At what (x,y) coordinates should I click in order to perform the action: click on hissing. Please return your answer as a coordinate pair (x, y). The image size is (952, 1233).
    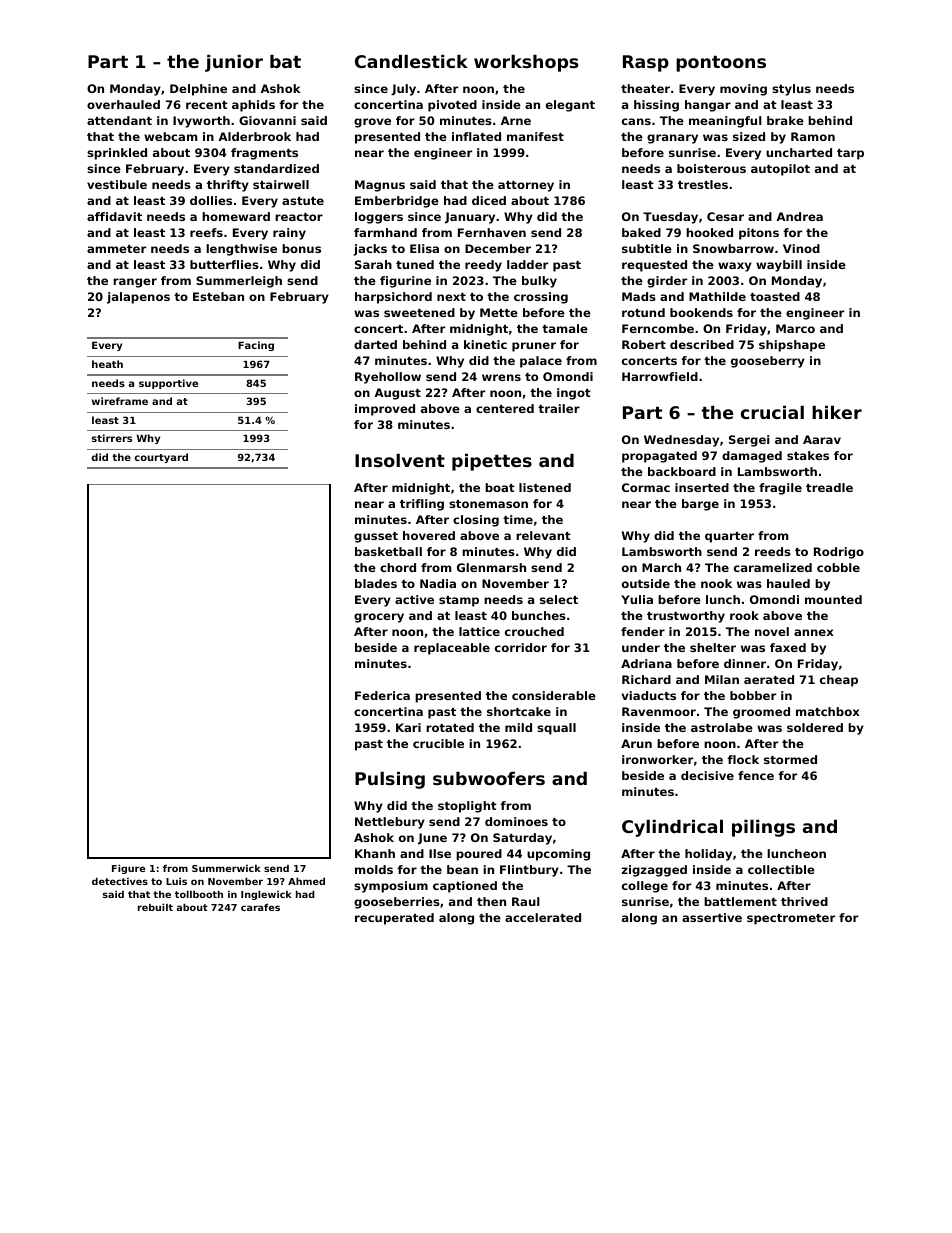
    Looking at the image, I should click on (656, 106).
